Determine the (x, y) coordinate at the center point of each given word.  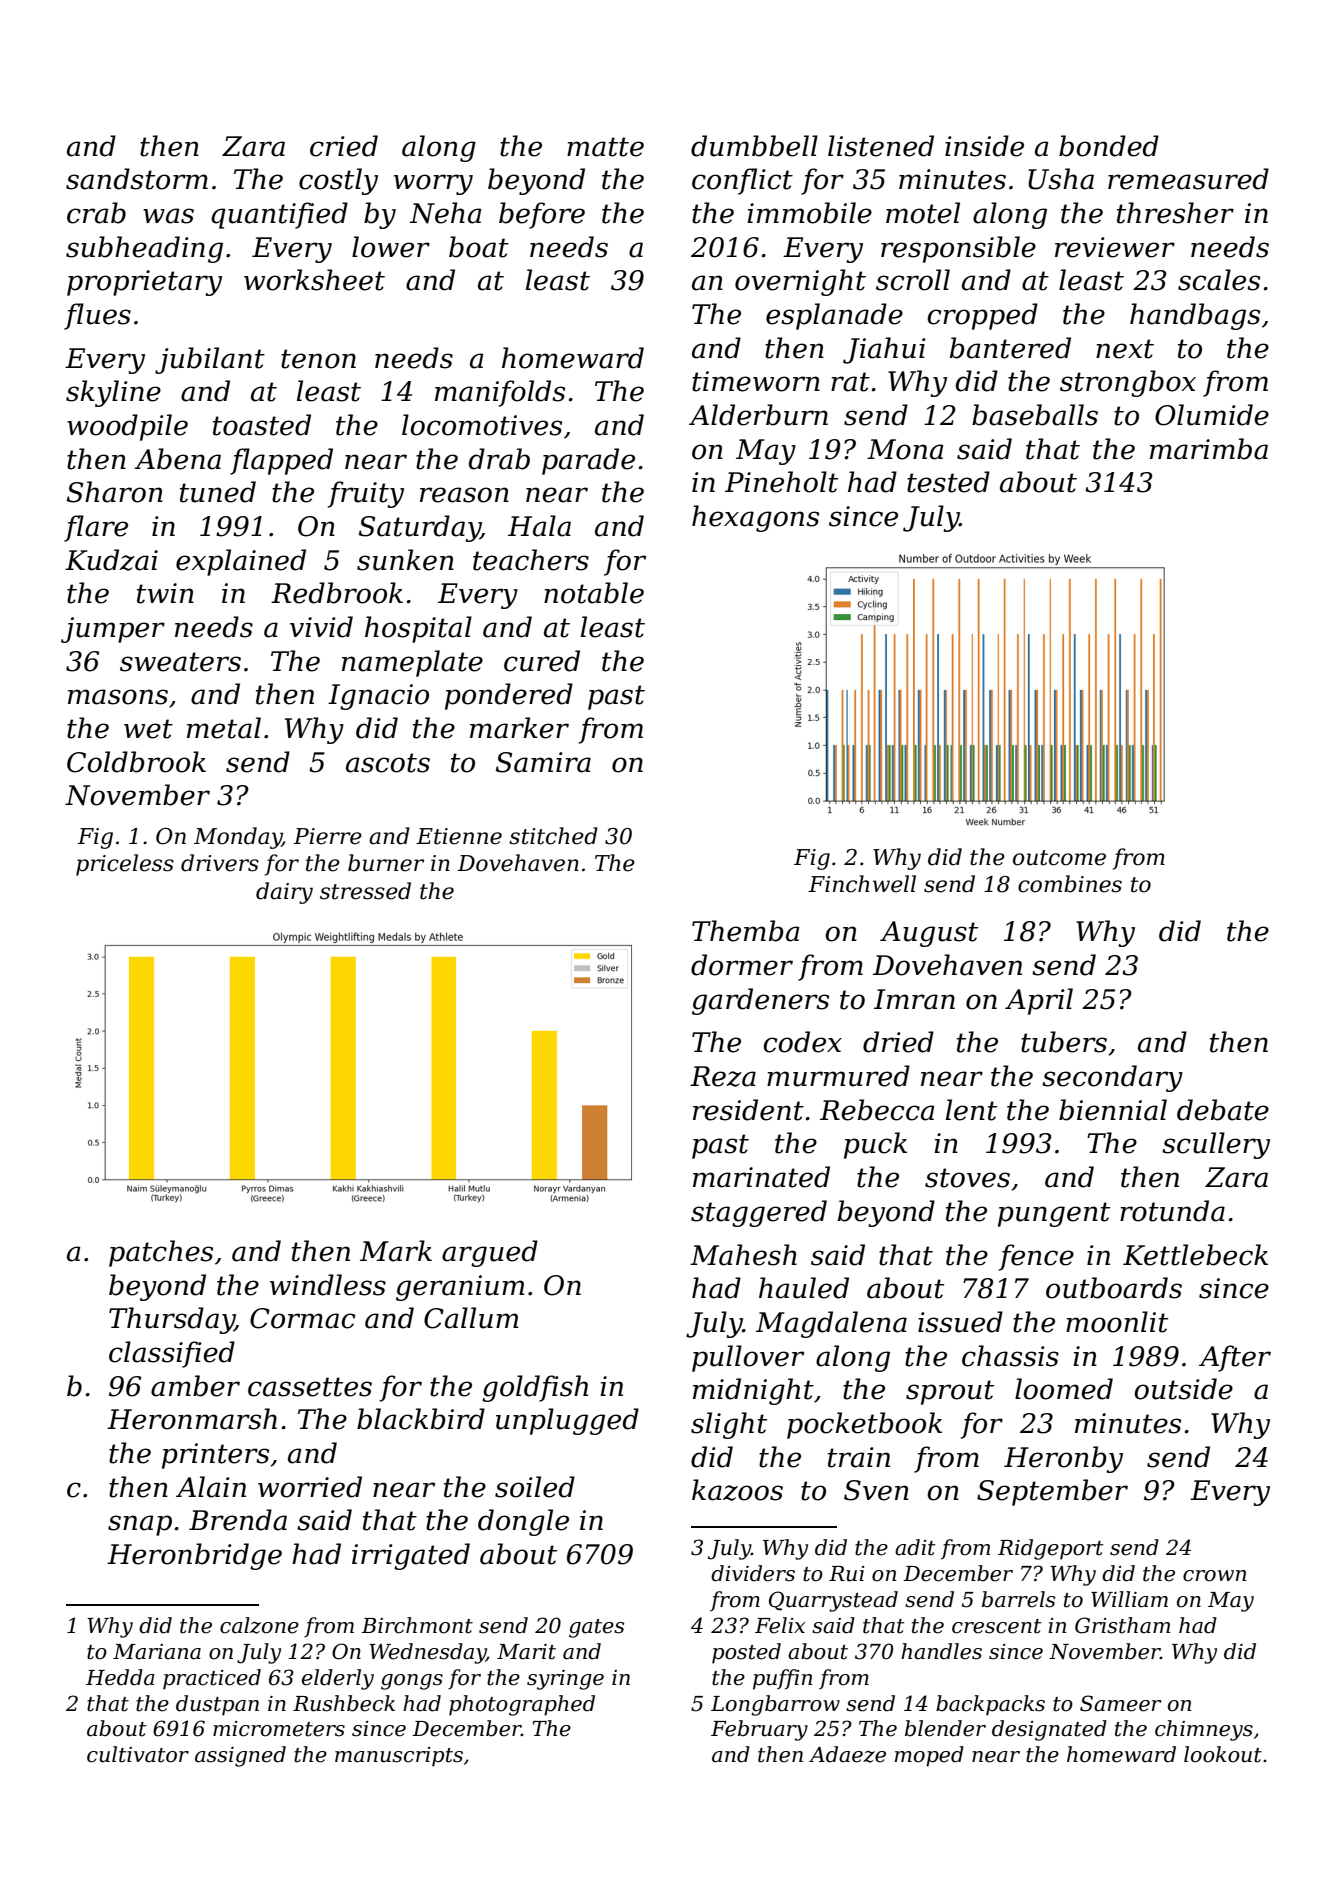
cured (542, 661)
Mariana (157, 1652)
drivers (220, 863)
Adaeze (847, 1754)
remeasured (1188, 179)
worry (433, 184)
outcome (1059, 858)
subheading (144, 249)
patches (161, 1253)
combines (1070, 884)
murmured (838, 1076)
